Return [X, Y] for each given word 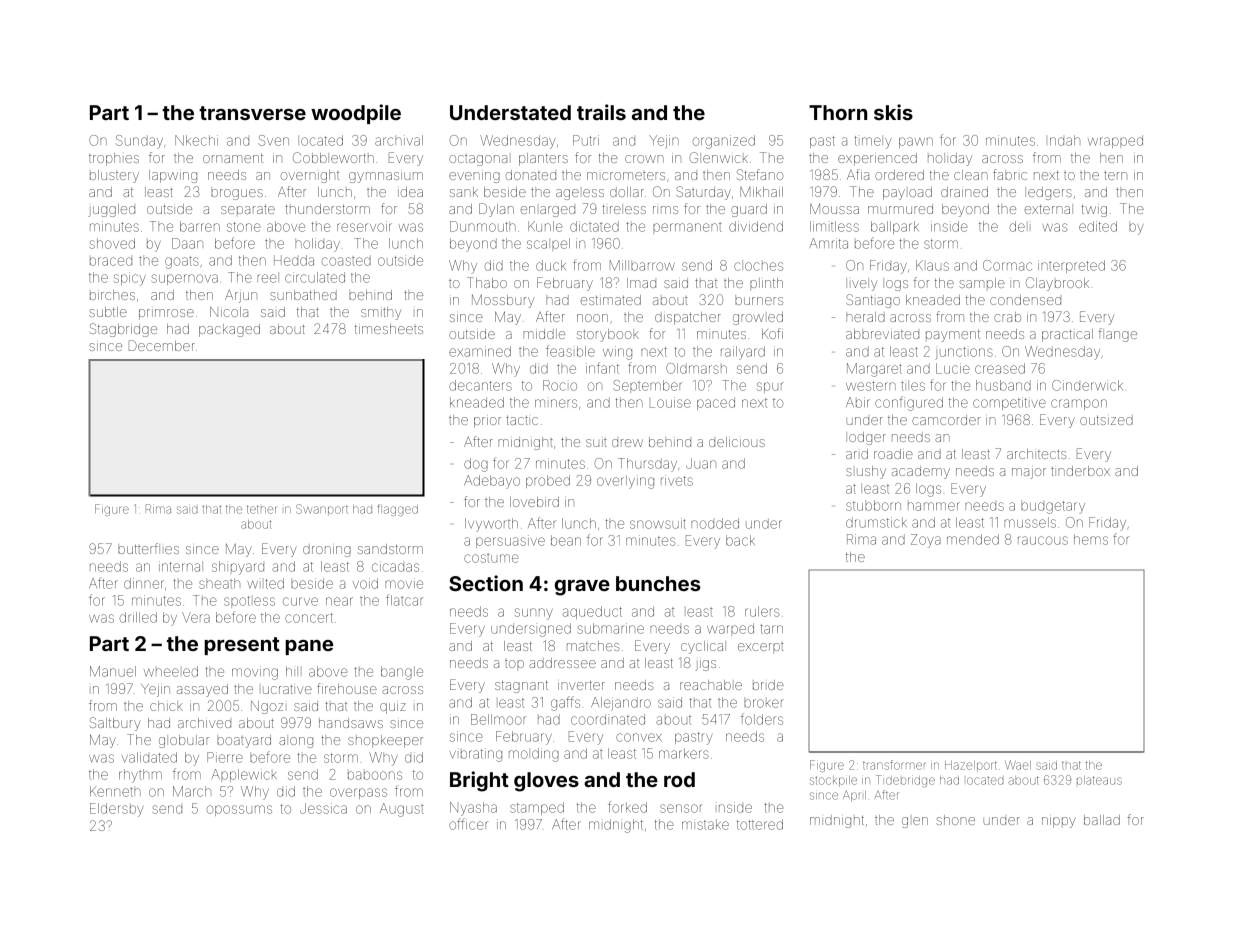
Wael [1018, 765]
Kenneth [115, 791]
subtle [108, 312]
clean [971, 175]
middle [544, 334]
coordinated [608, 719]
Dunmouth [483, 226]
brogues [237, 193]
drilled [138, 617]
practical [1067, 335]
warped [730, 629]
